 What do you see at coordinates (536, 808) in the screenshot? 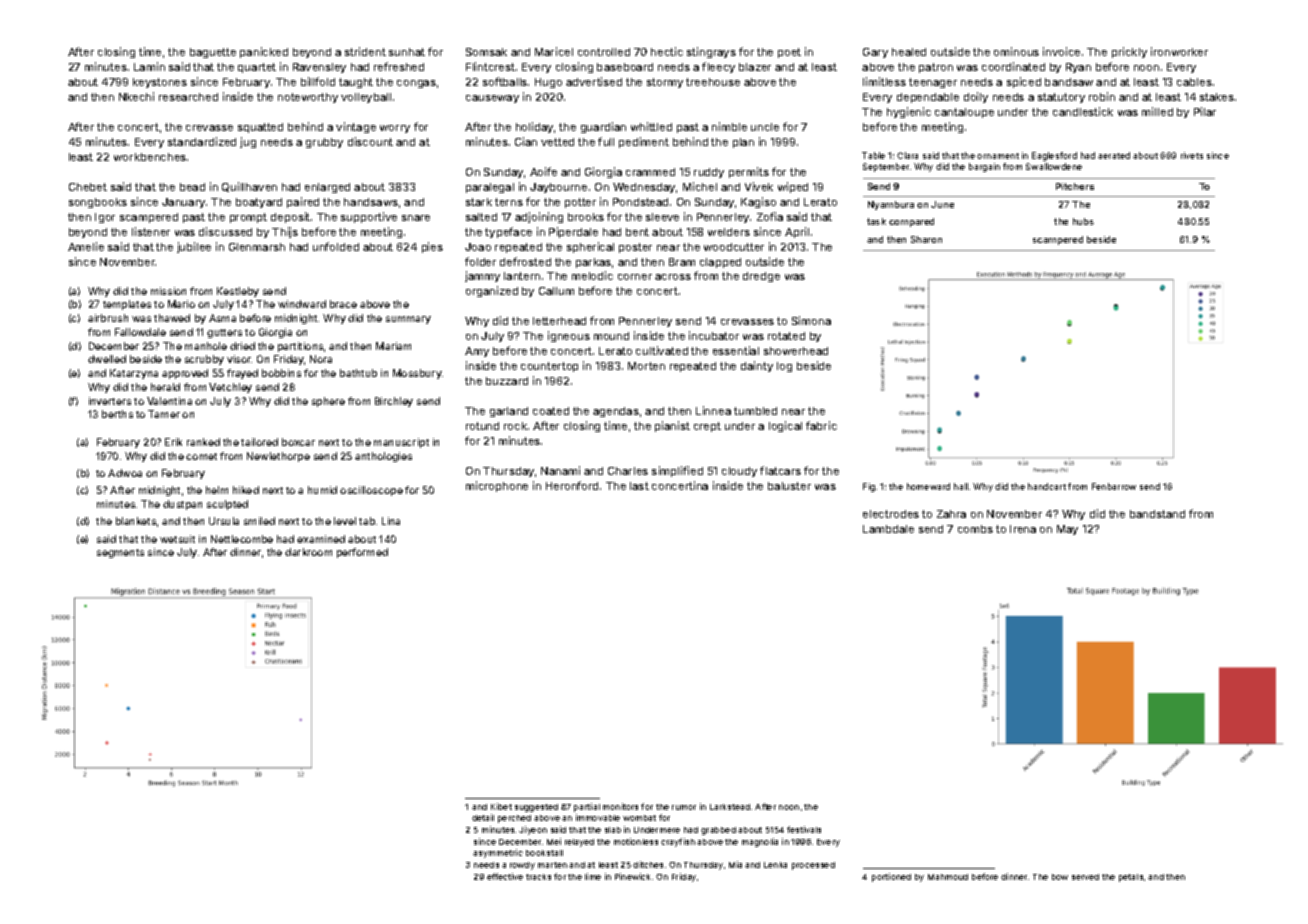
I see `suggested` at bounding box center [536, 808].
